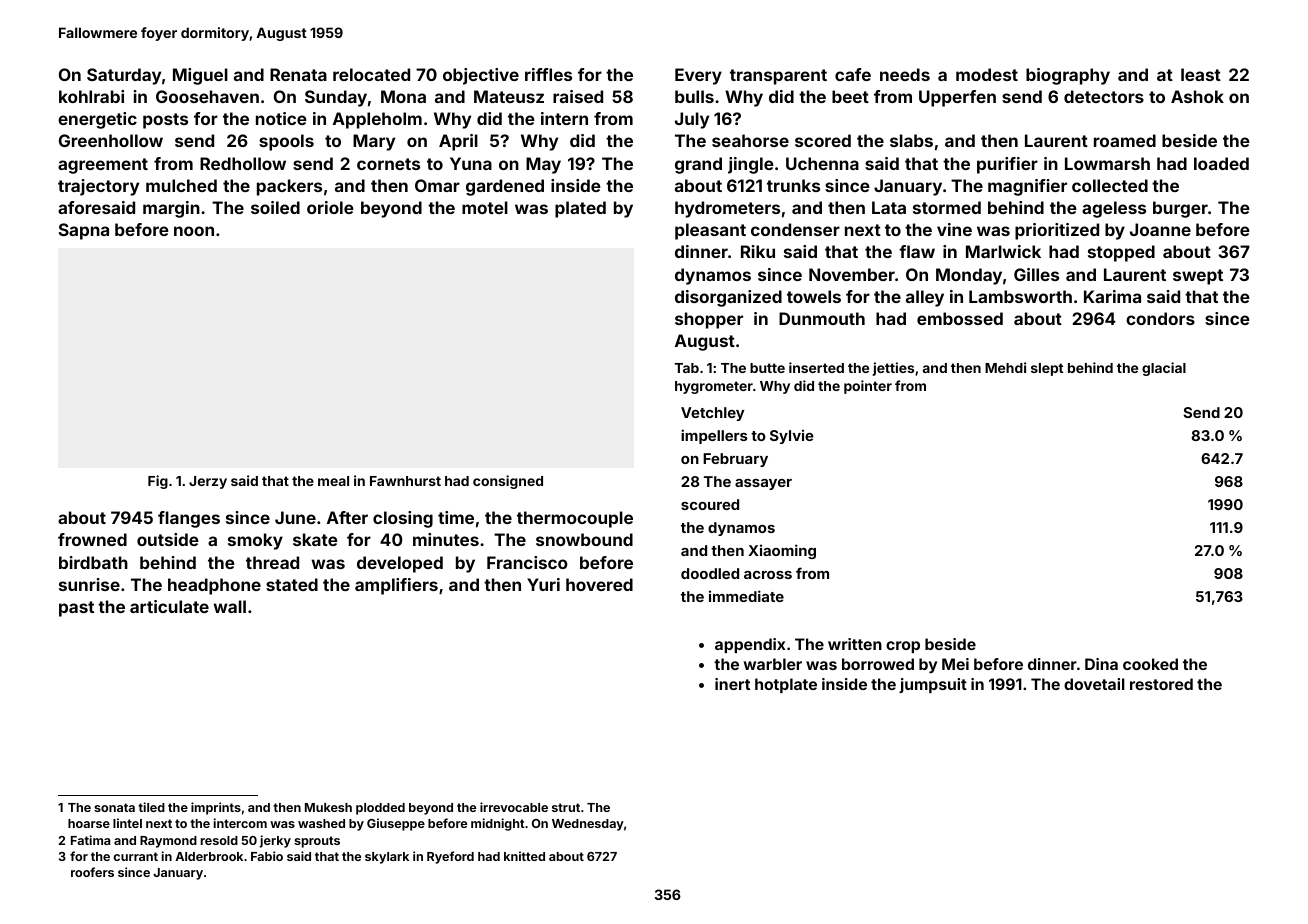 This page has height=924, width=1308. I want to click on hotplate, so click(786, 685).
